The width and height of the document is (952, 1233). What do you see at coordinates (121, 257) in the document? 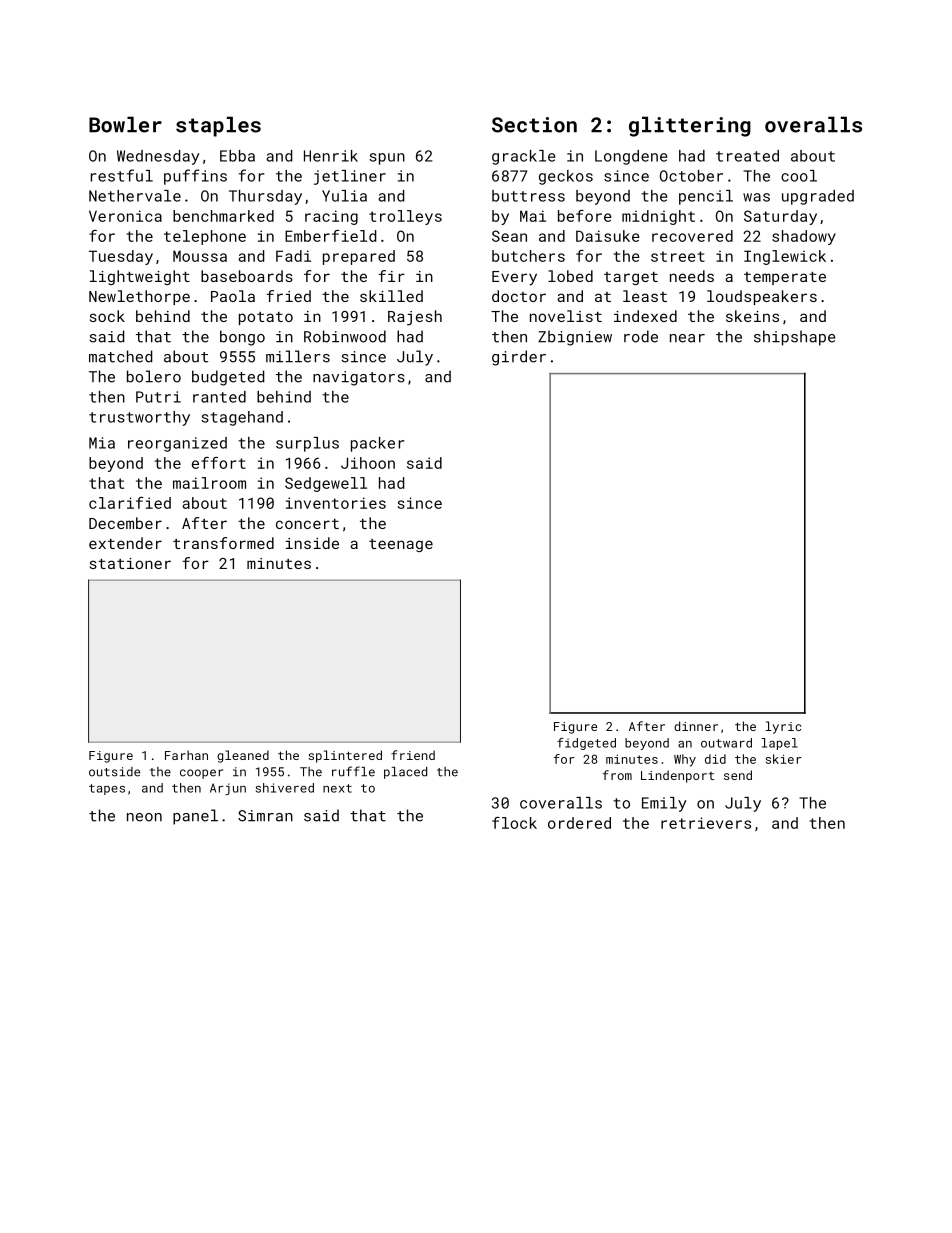
I see `Tuesday` at bounding box center [121, 257].
